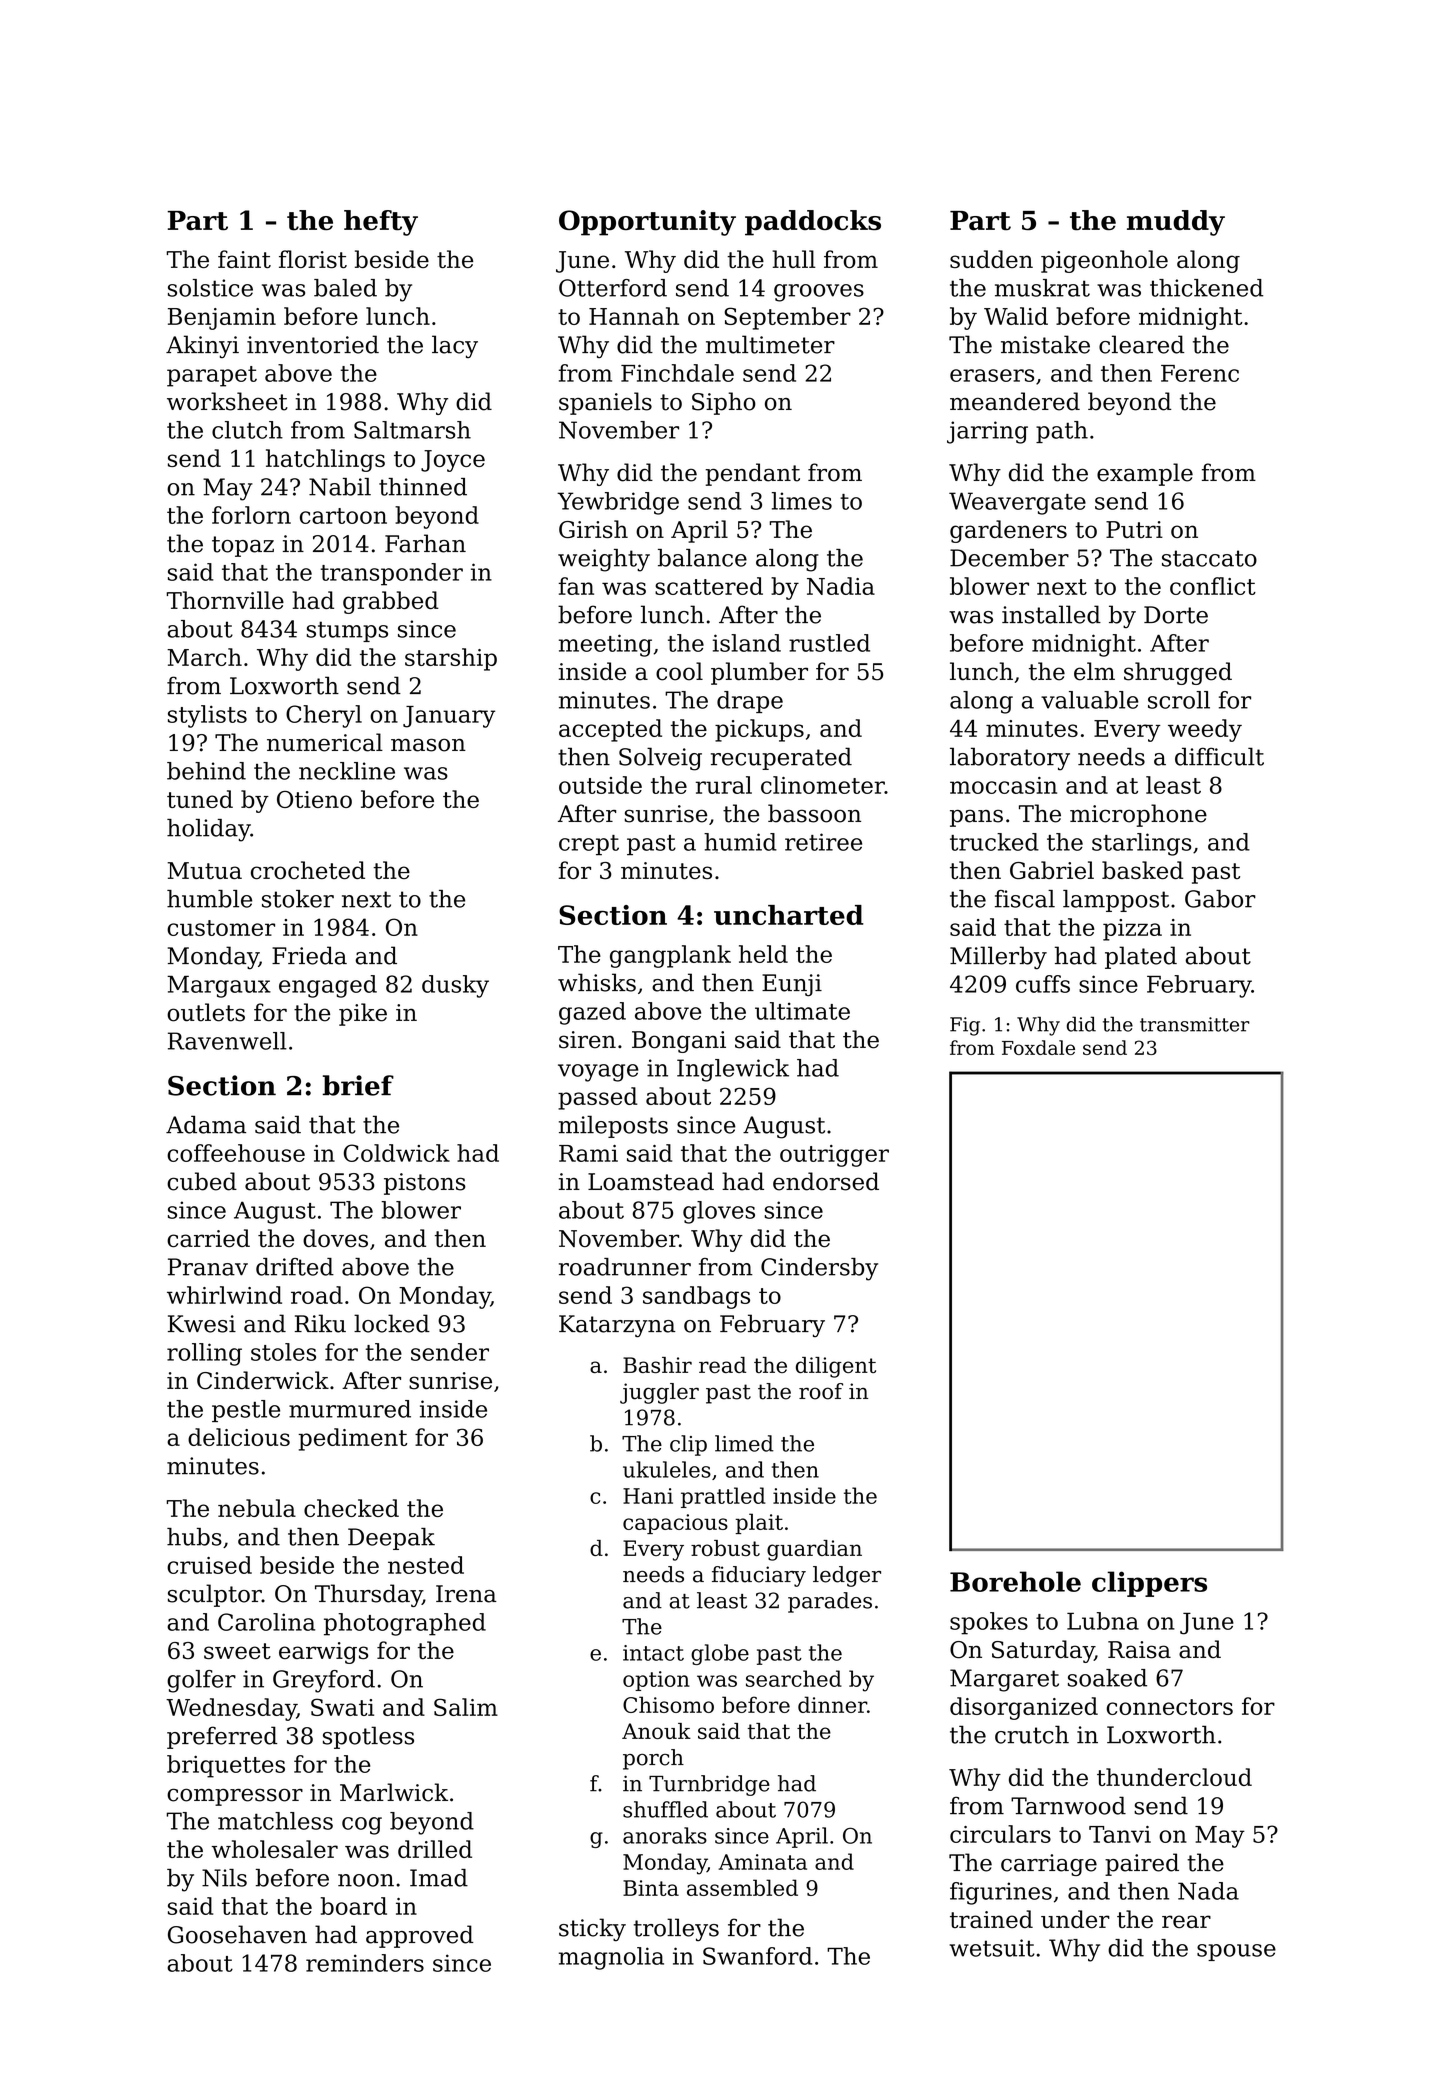  Describe the element at coordinates (1220, 899) in the page. I see `Gabor` at that location.
